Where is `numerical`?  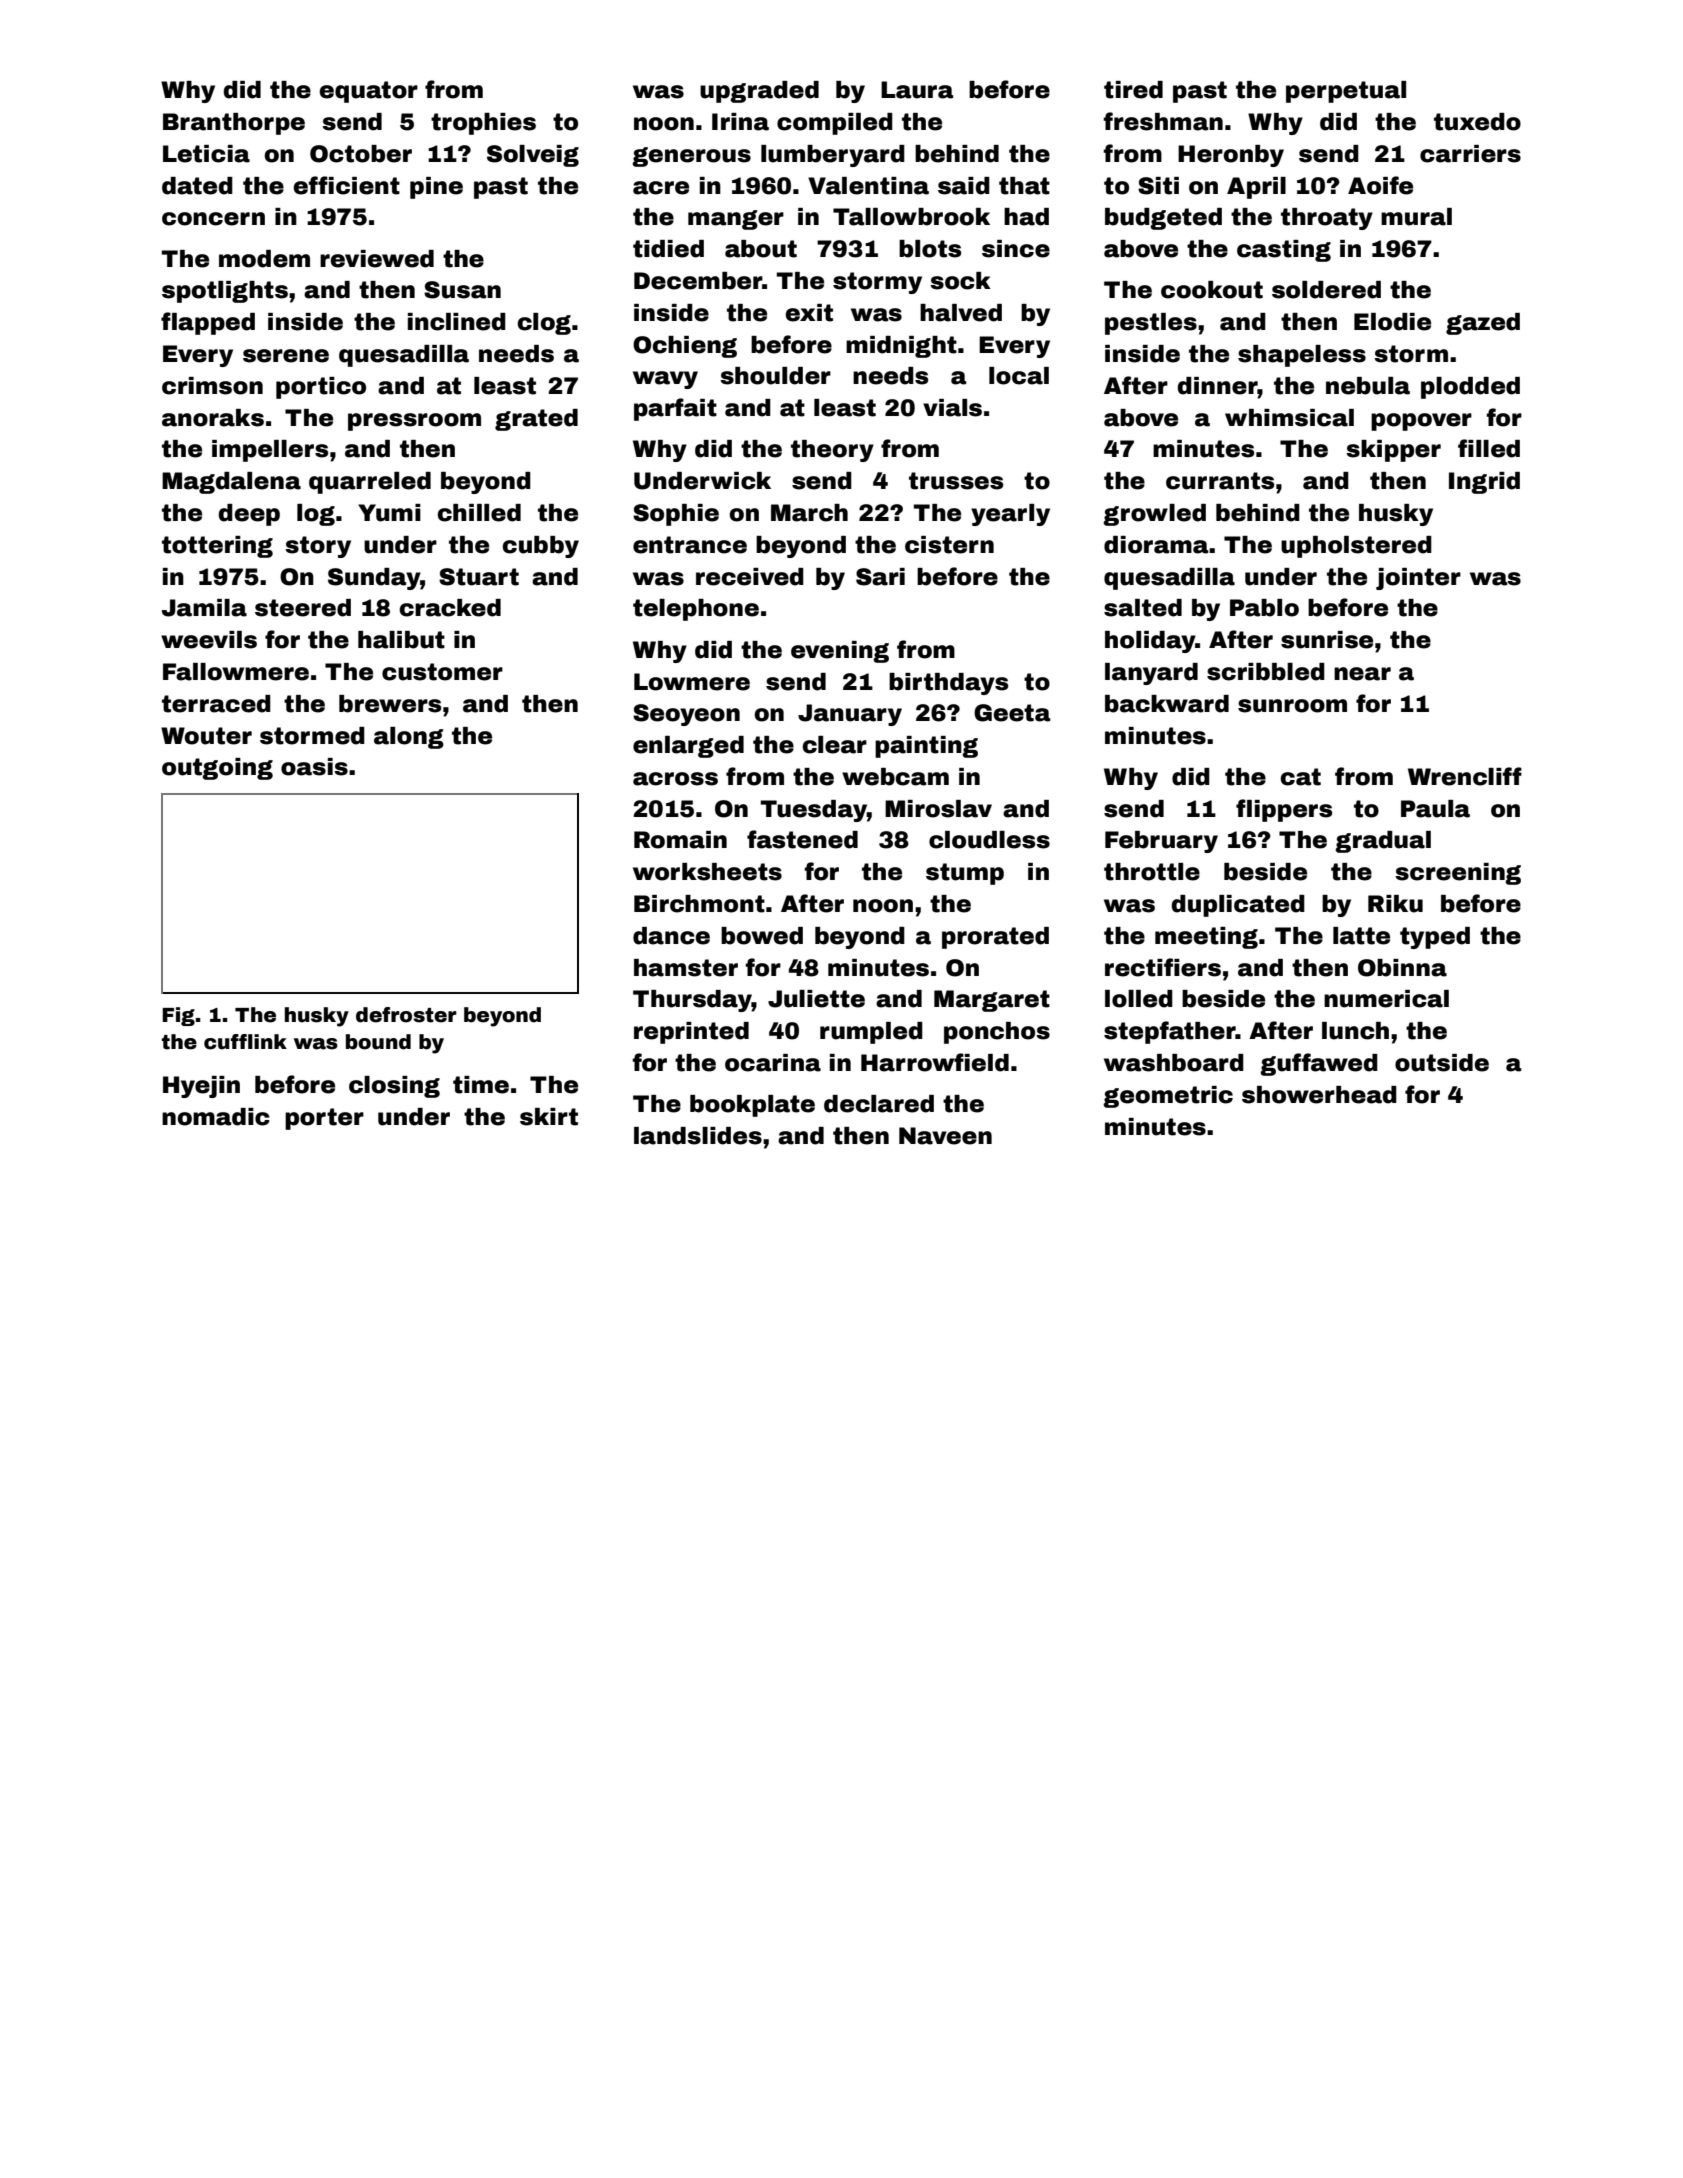
numerical is located at coordinates (1386, 999).
